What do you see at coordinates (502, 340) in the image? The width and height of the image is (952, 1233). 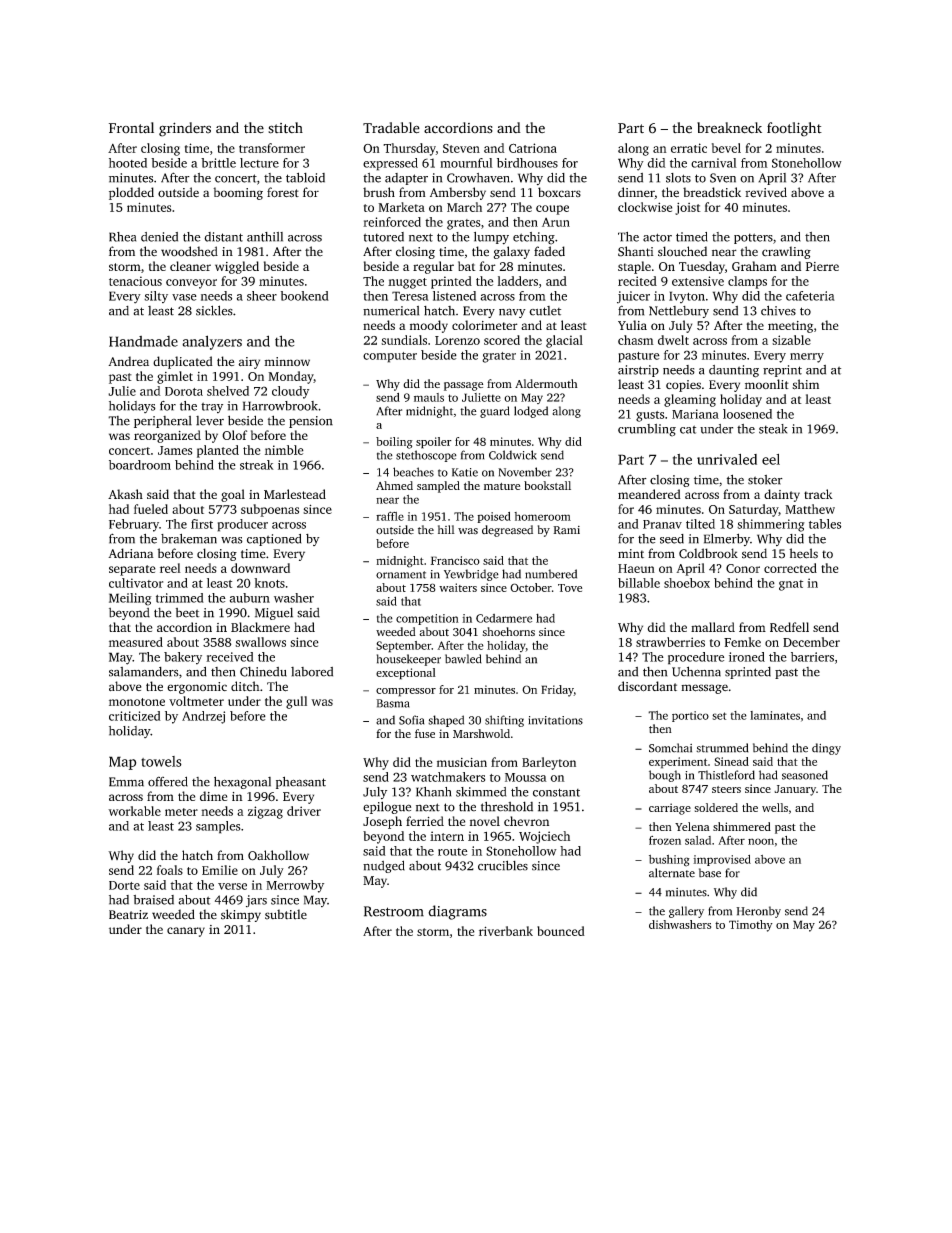 I see `scored` at bounding box center [502, 340].
